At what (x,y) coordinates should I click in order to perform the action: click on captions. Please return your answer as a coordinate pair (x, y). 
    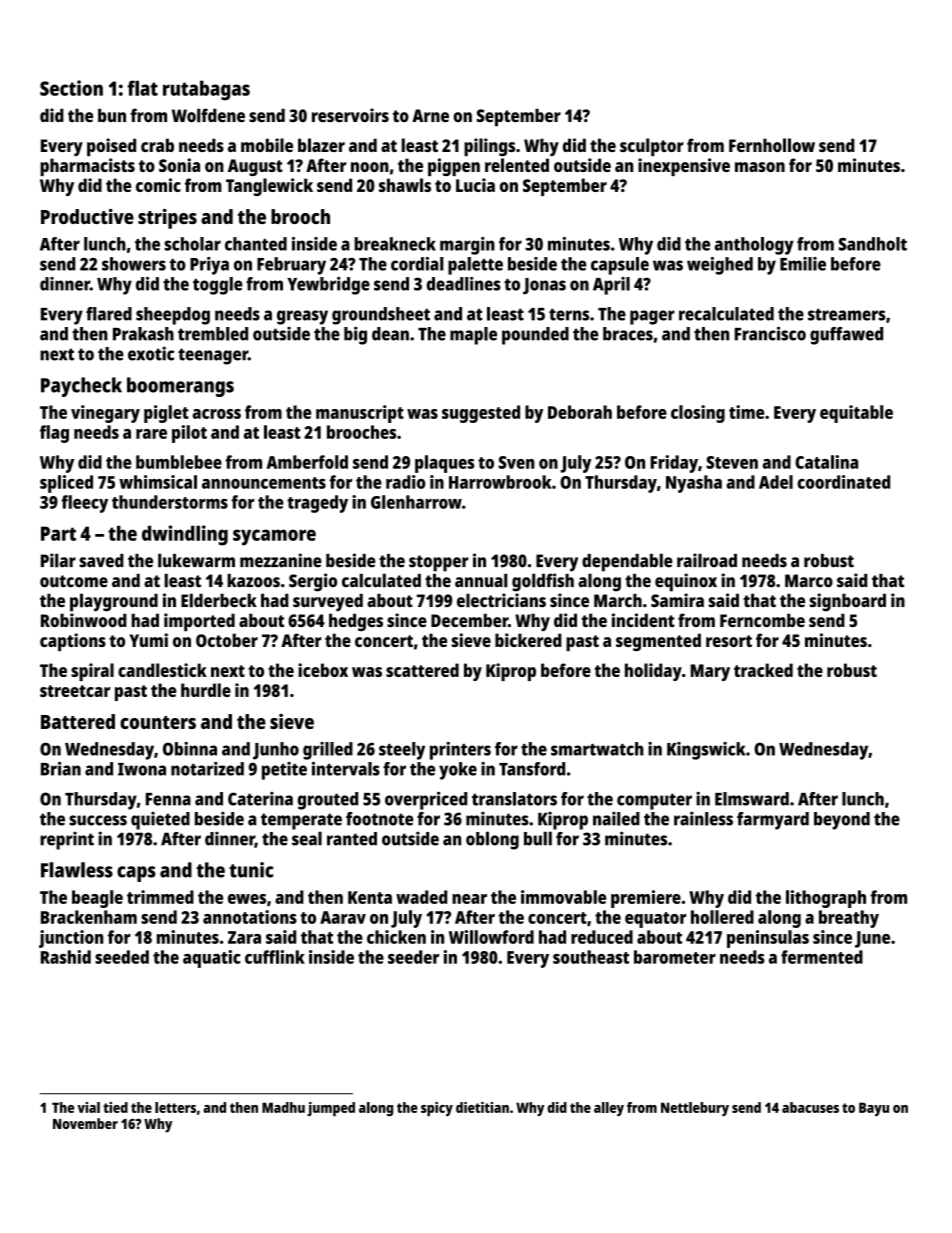
    Looking at the image, I should click on (73, 642).
